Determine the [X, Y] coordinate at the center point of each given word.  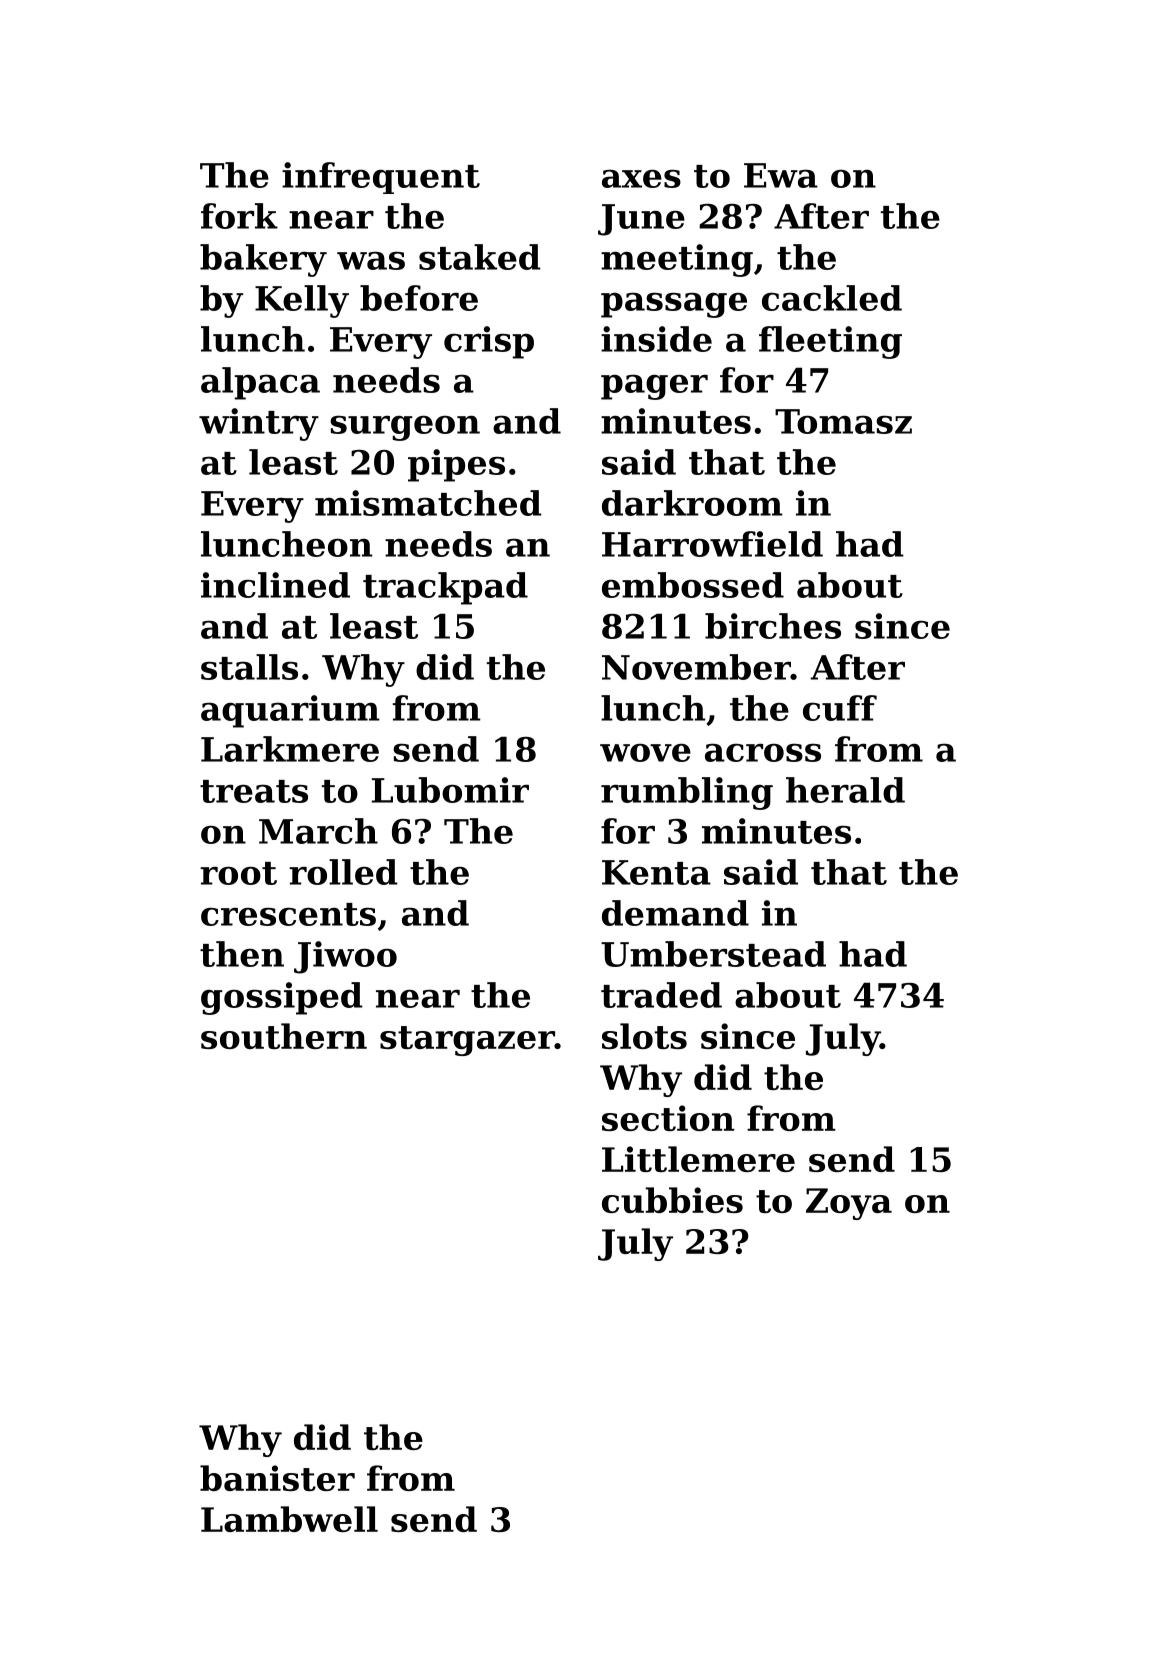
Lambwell [289, 1519]
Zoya [849, 1204]
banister [277, 1478]
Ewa [781, 175]
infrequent [381, 178]
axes [641, 178]
